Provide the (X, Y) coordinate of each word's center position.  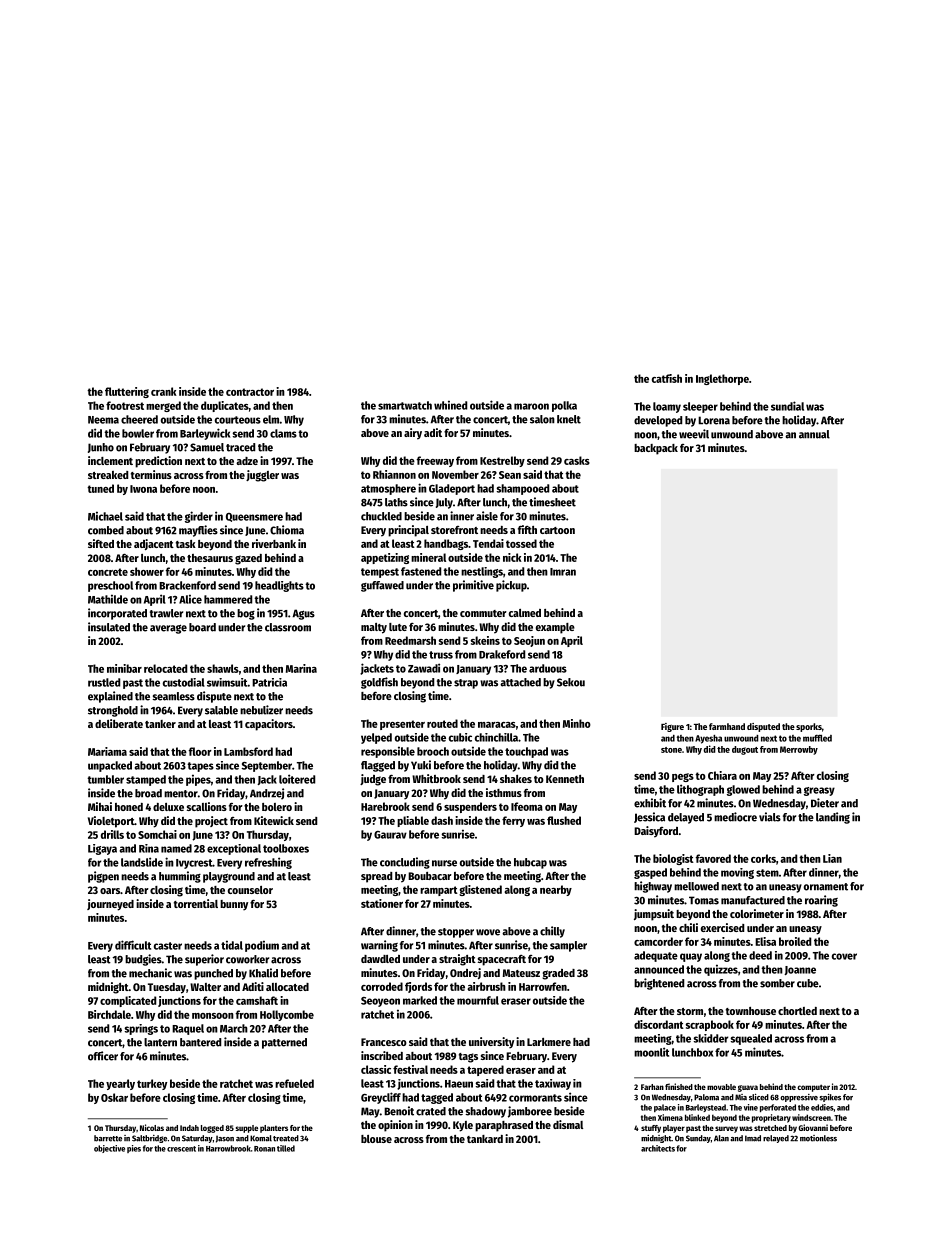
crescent (181, 1149)
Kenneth (565, 779)
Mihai (100, 806)
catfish (667, 378)
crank (164, 391)
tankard (485, 1139)
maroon (531, 406)
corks (763, 858)
